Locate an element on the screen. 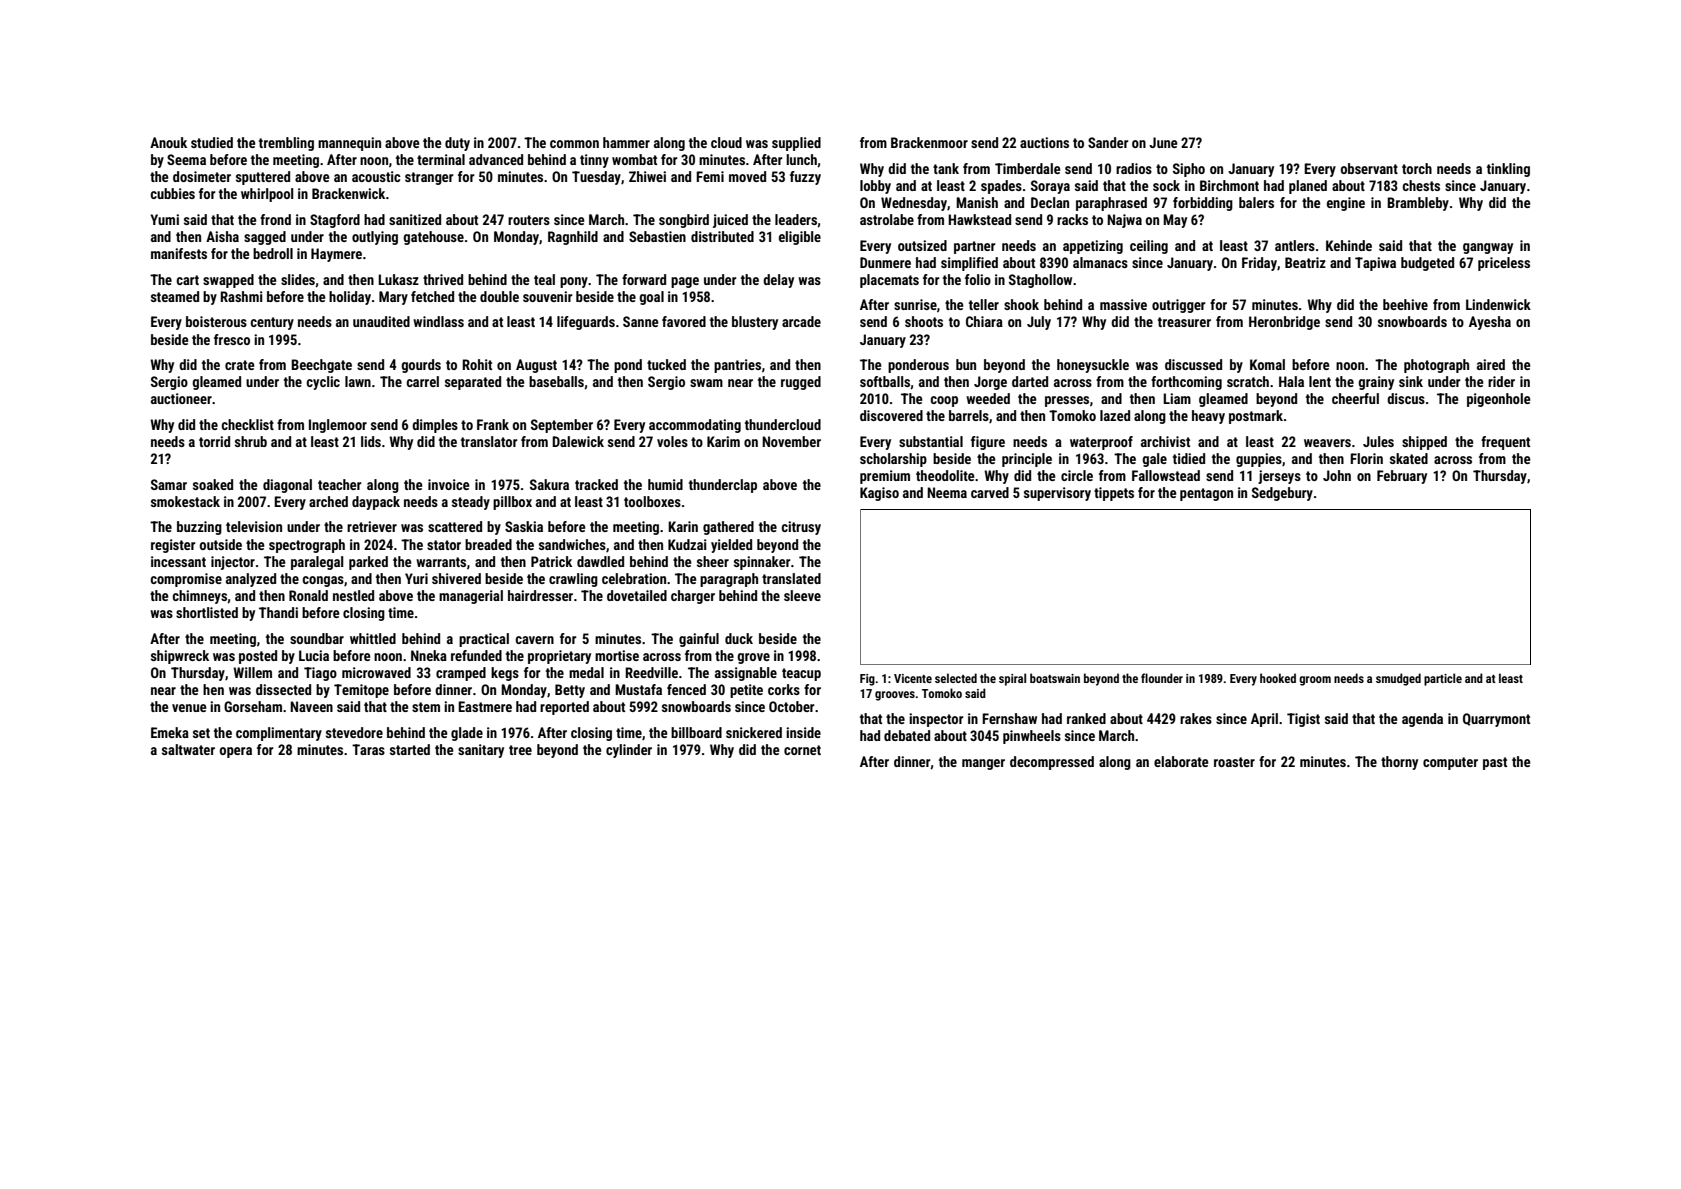  Lucia is located at coordinates (314, 655).
